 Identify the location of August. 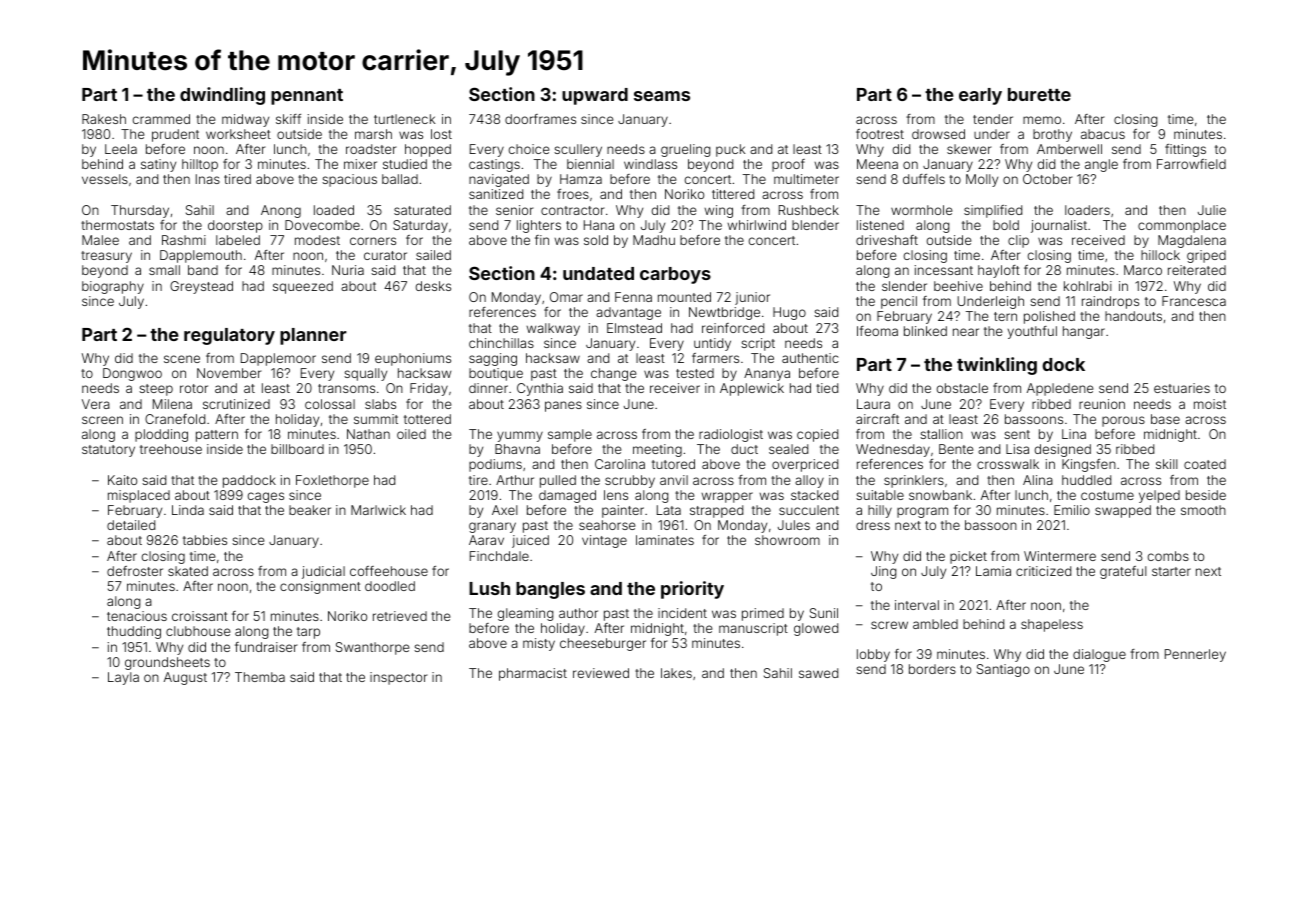
(185, 678).
